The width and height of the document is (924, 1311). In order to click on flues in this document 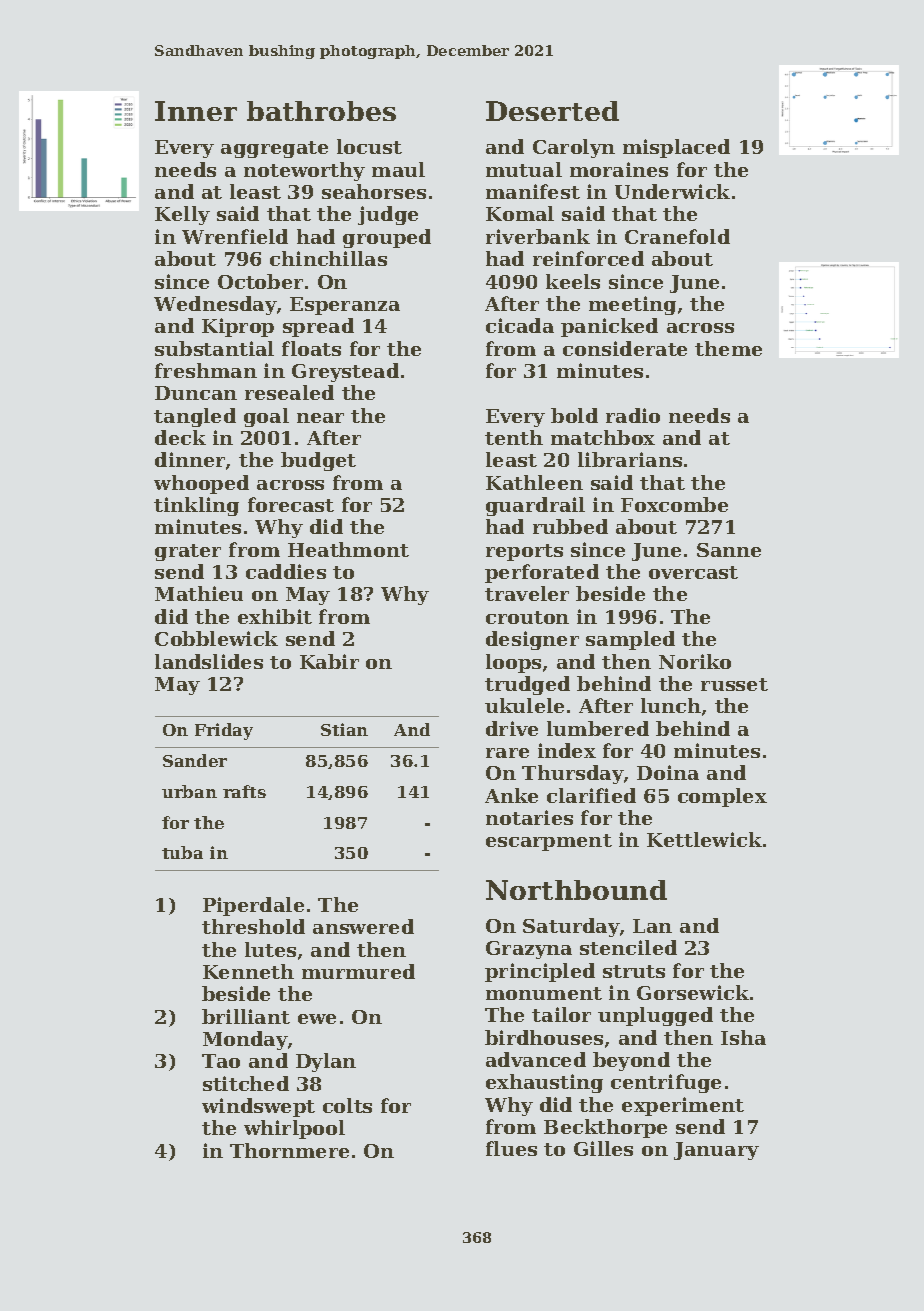, I will do `click(511, 1148)`.
